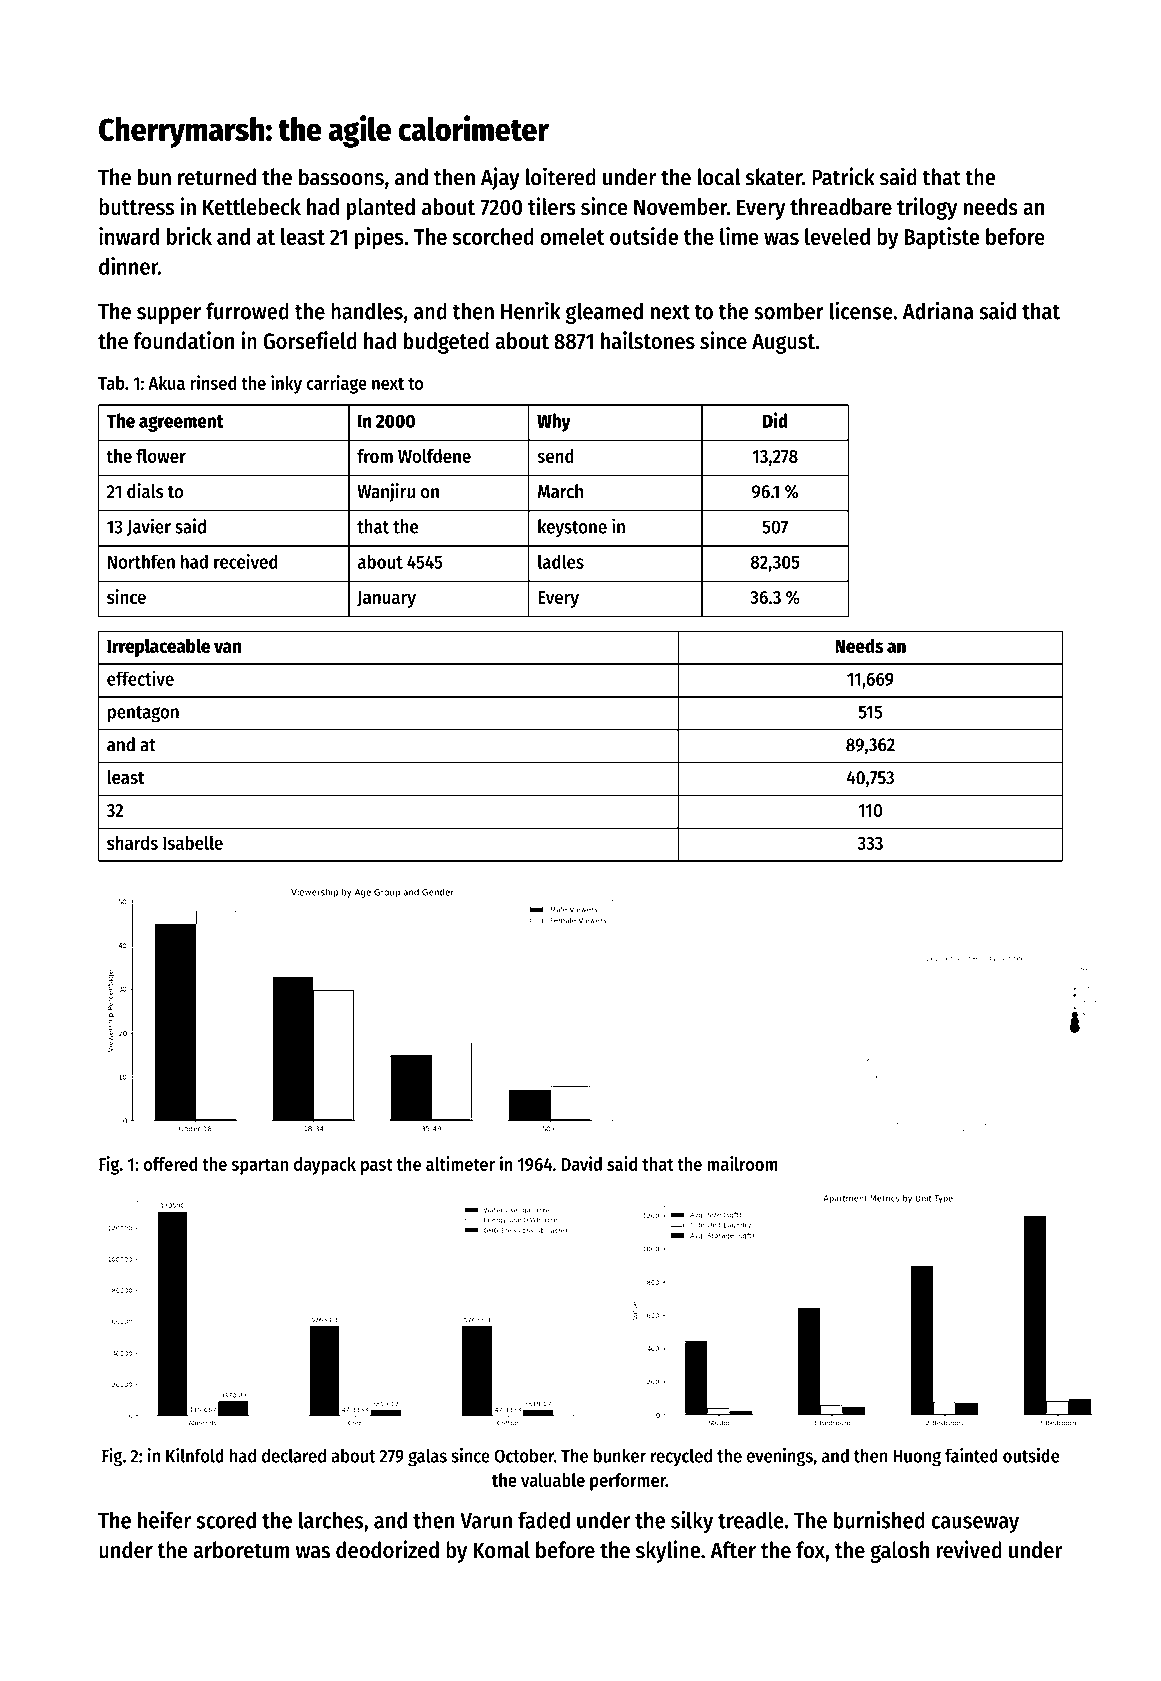 The width and height of the screenshot is (1161, 1681). Describe the element at coordinates (582, 1163) in the screenshot. I see `David` at that location.
